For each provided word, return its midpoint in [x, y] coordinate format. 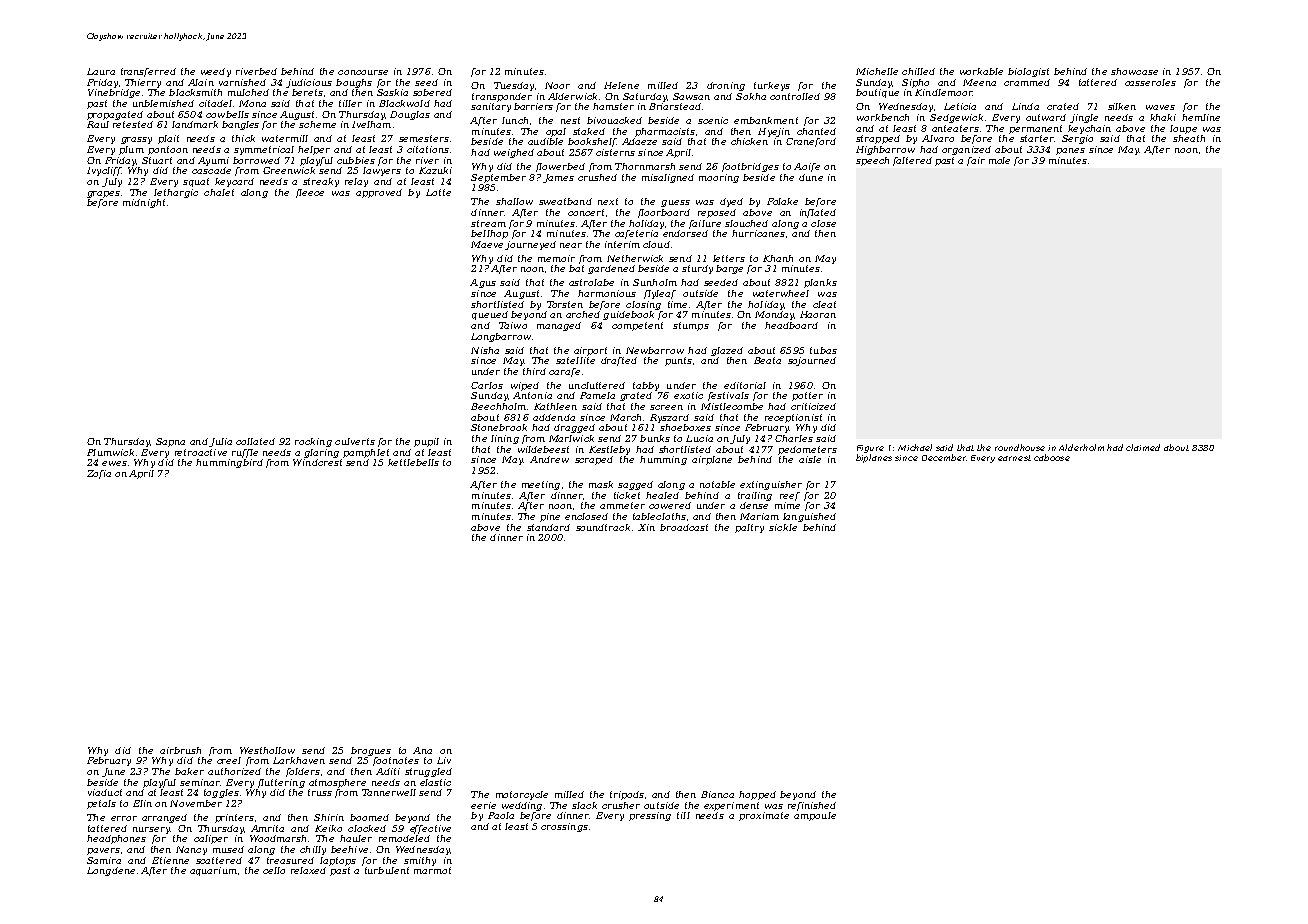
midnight [144, 203]
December [944, 457]
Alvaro [938, 138]
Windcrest [317, 462]
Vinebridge [114, 93]
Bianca [717, 794]
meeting [541, 485]
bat [576, 268]
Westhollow [267, 750]
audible [545, 141]
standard [548, 527]
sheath [1189, 138]
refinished [812, 806]
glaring [321, 453]
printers [234, 818]
